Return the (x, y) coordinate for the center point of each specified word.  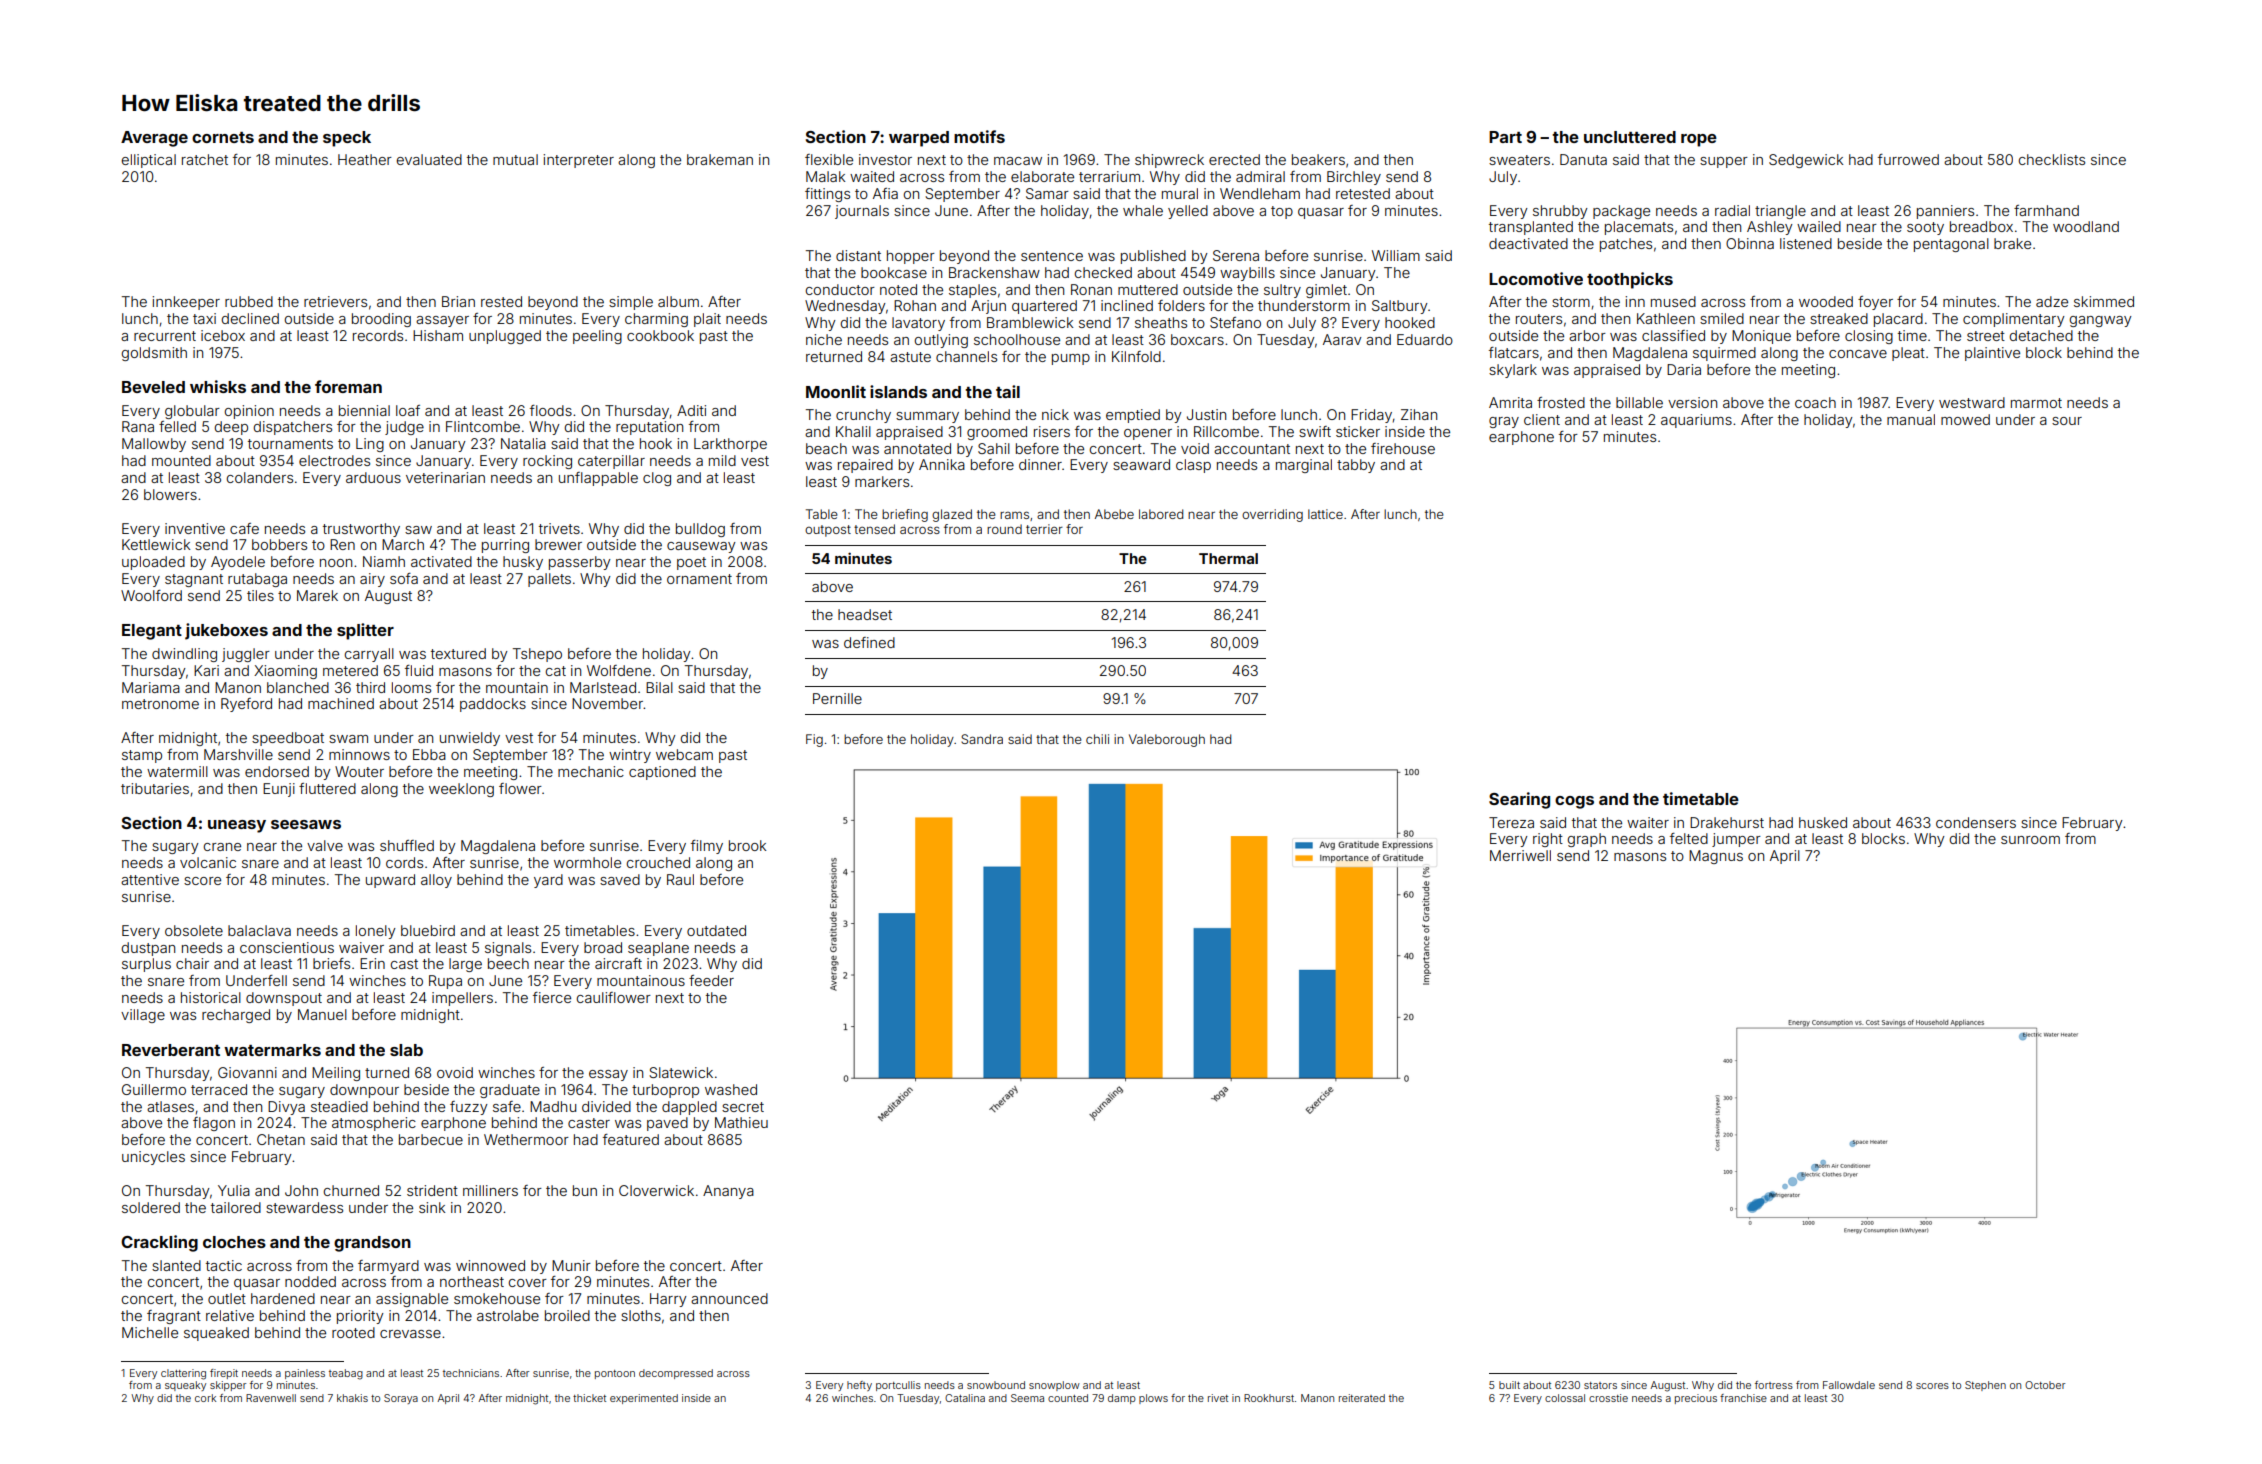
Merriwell (1520, 855)
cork (205, 1398)
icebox (223, 335)
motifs (979, 136)
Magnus (1716, 857)
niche (824, 339)
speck (347, 139)
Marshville (238, 754)
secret (743, 1107)
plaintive (1992, 354)
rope (1699, 140)
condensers (1976, 822)
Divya (286, 1108)
